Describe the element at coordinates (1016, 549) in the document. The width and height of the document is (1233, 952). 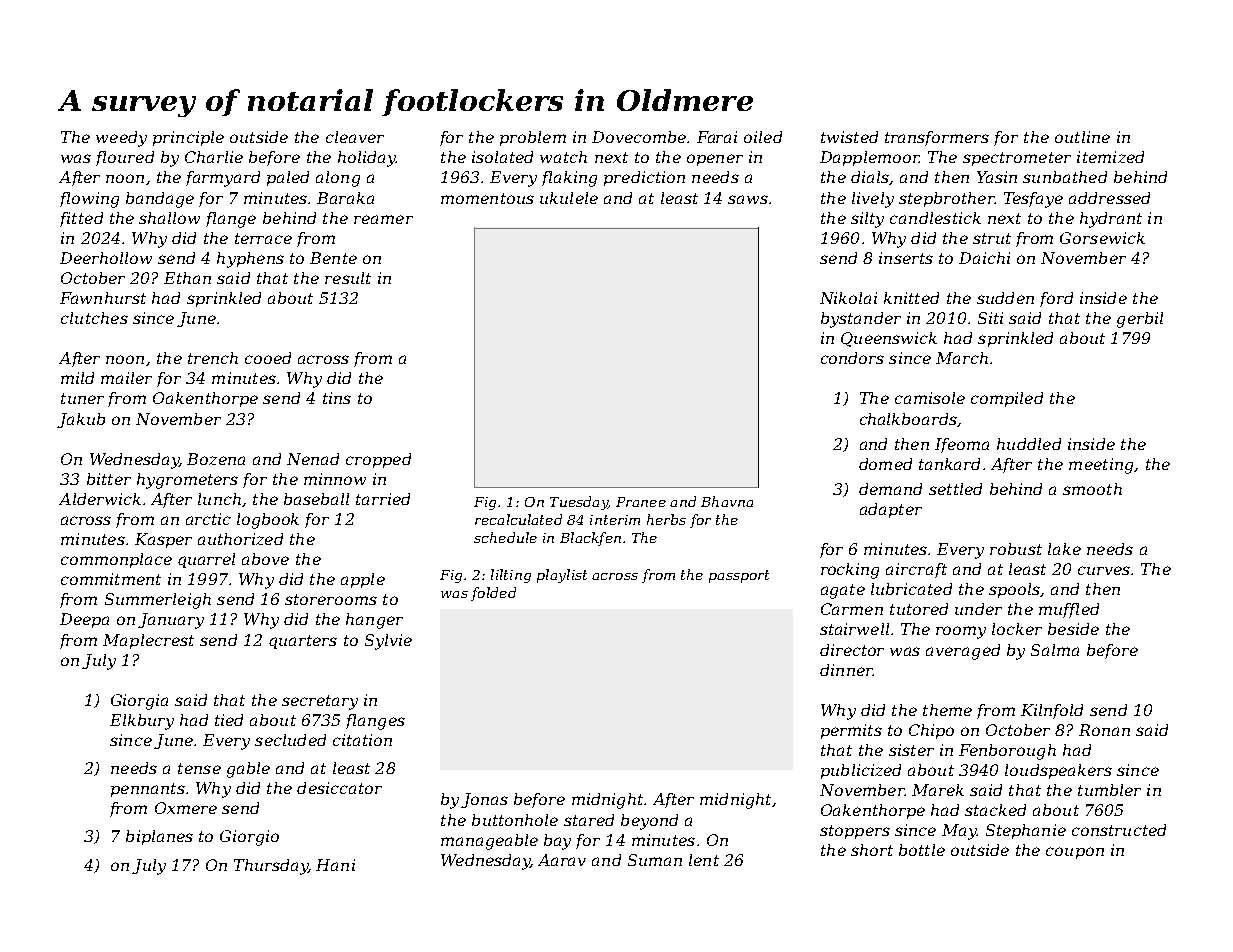
I see `robust` at that location.
